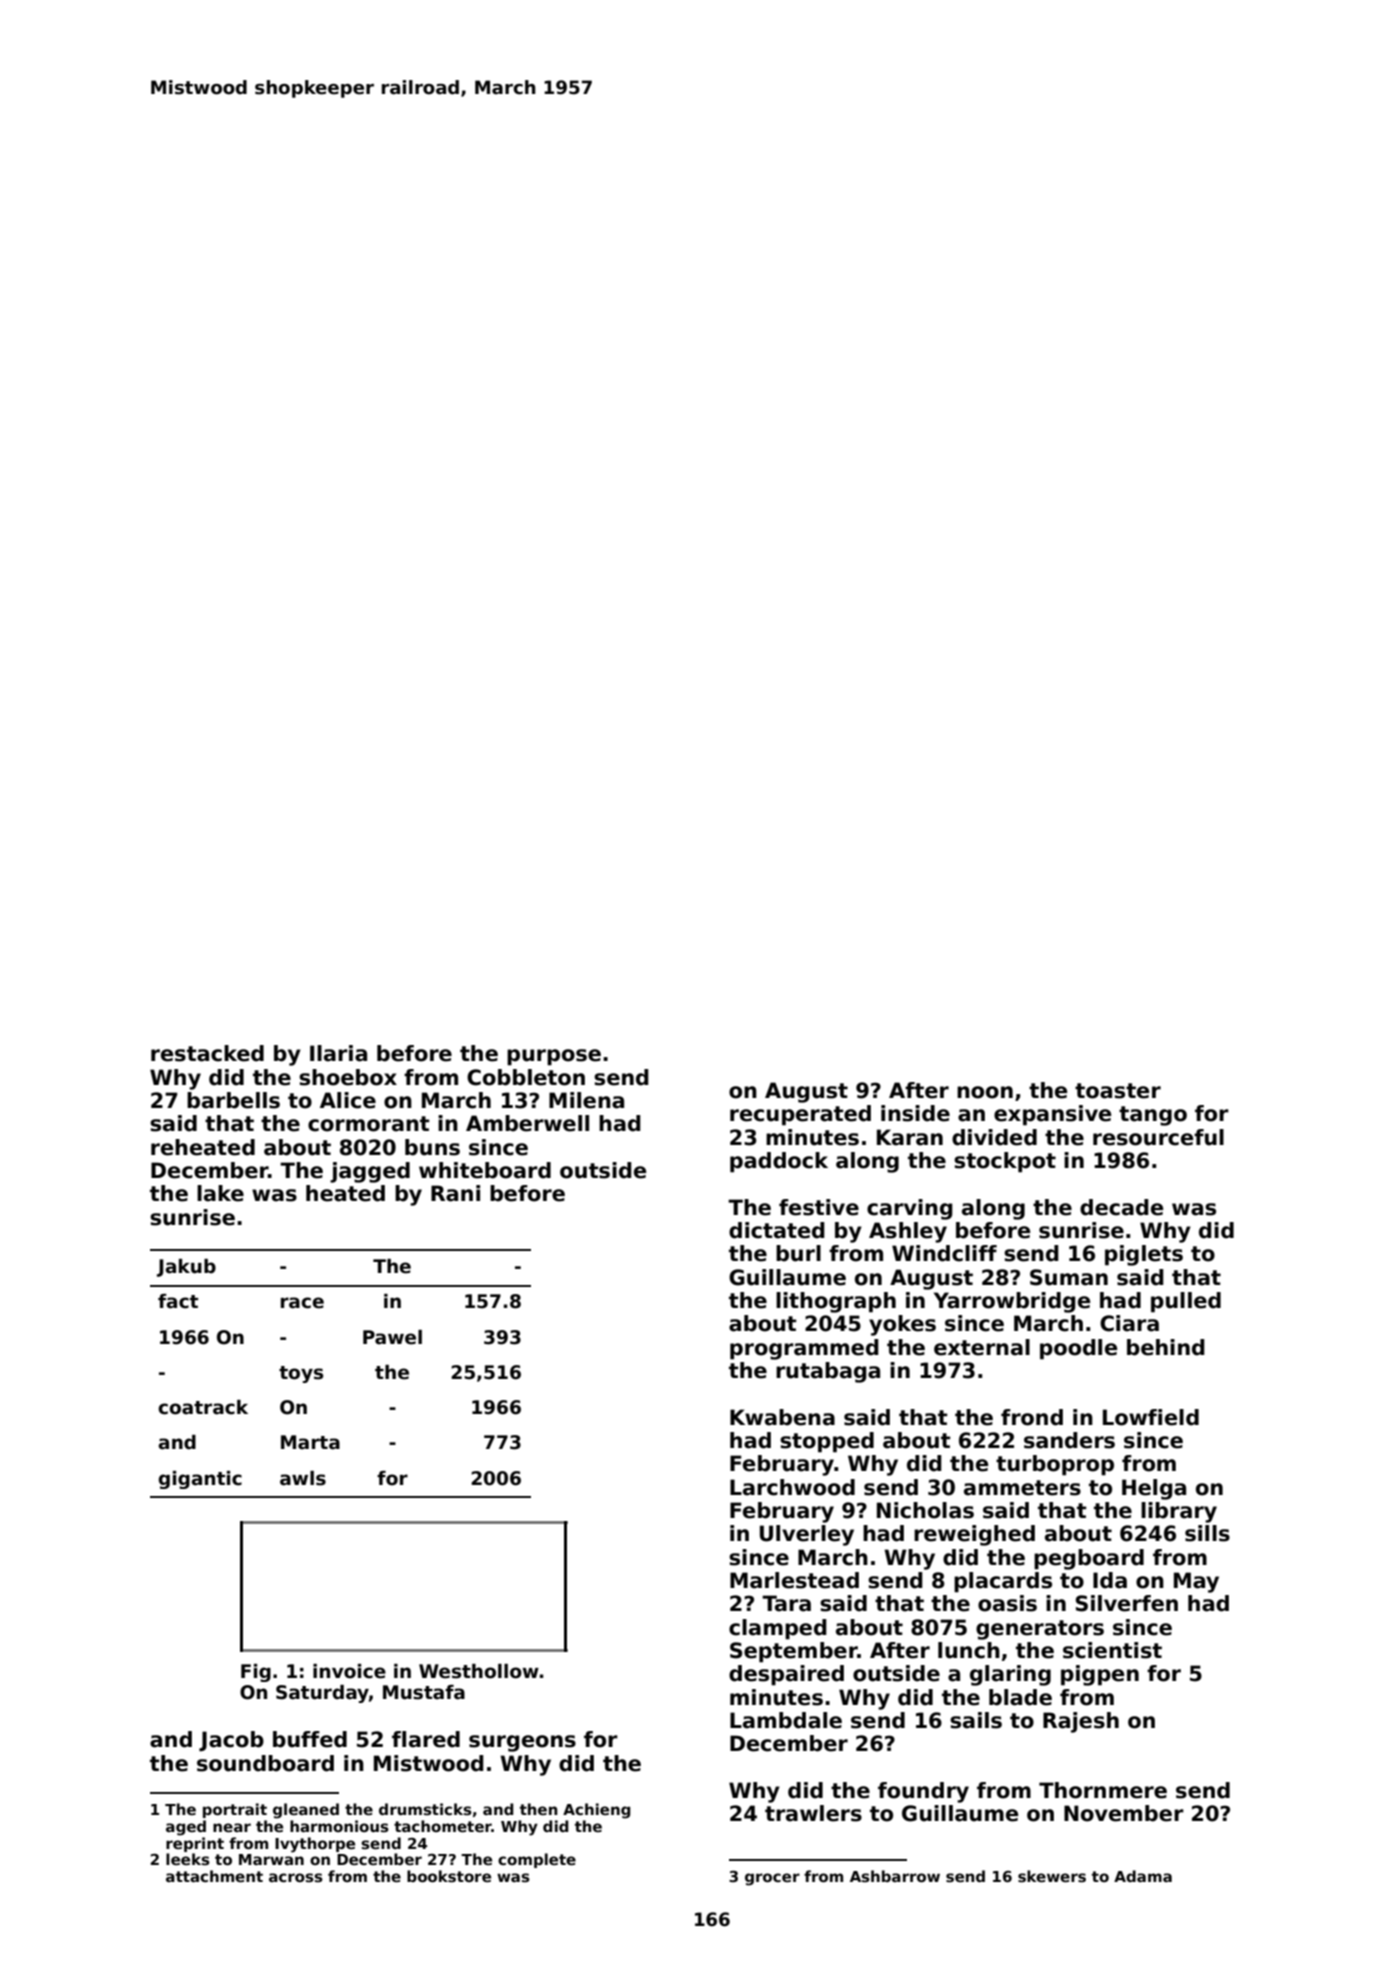 Image resolution: width=1386 pixels, height=1969 pixels. Describe the element at coordinates (1118, 1091) in the screenshot. I see `toaster` at that location.
